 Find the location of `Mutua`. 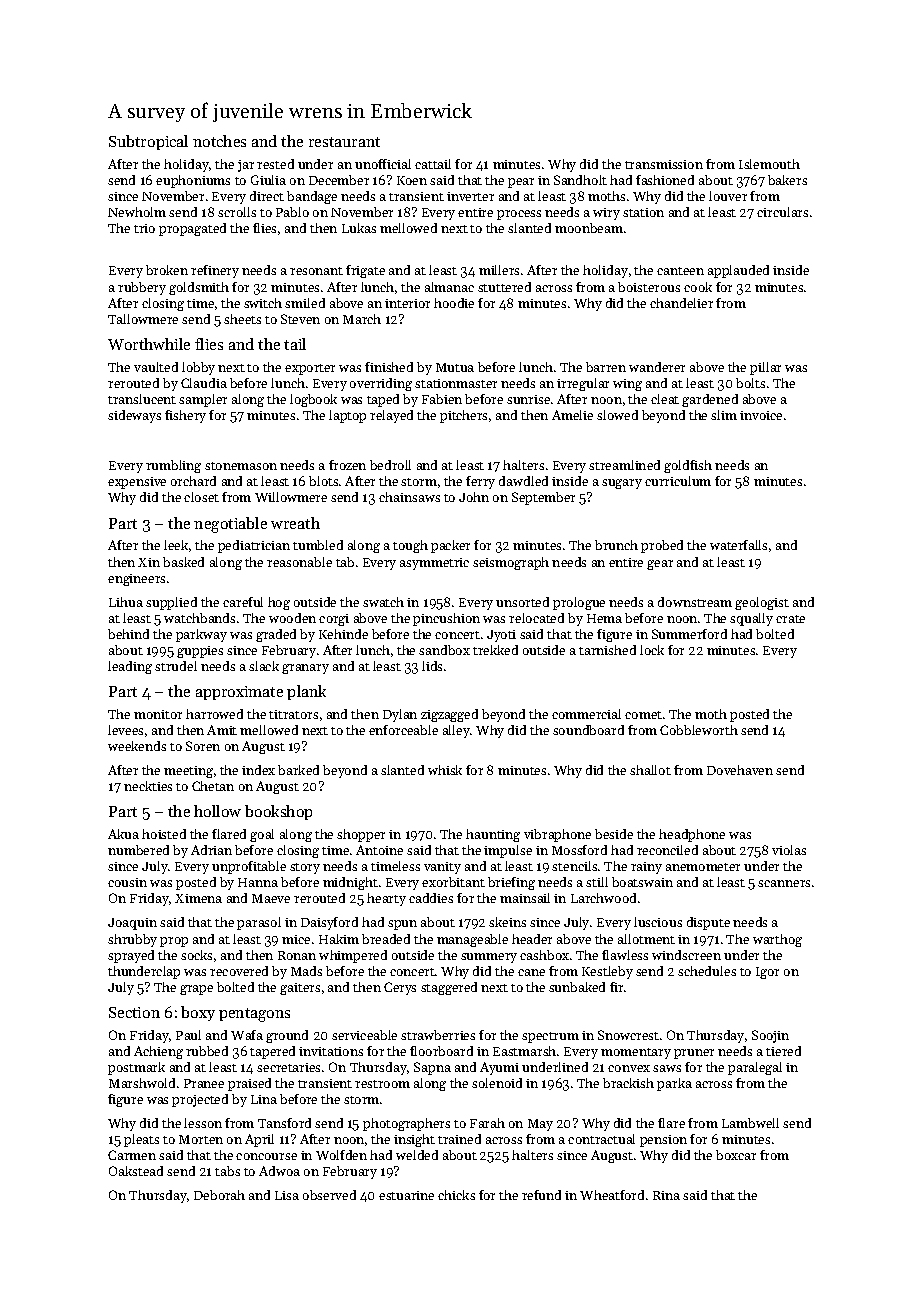

Mutua is located at coordinates (455, 367).
